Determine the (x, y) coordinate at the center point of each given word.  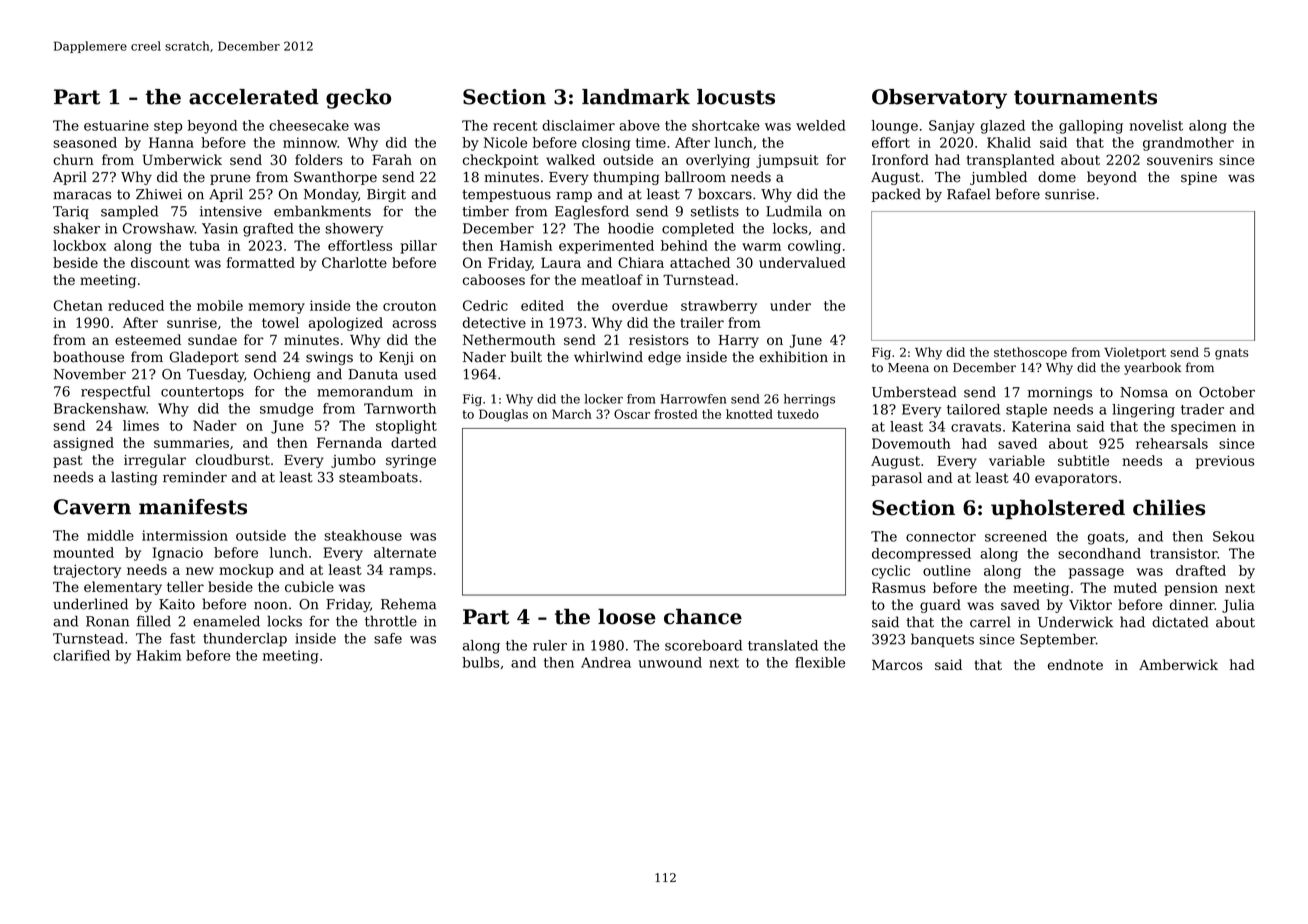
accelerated (254, 97)
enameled (226, 621)
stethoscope (1030, 353)
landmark (636, 97)
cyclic (891, 572)
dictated (1180, 622)
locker (604, 399)
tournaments (1085, 97)
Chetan (78, 305)
